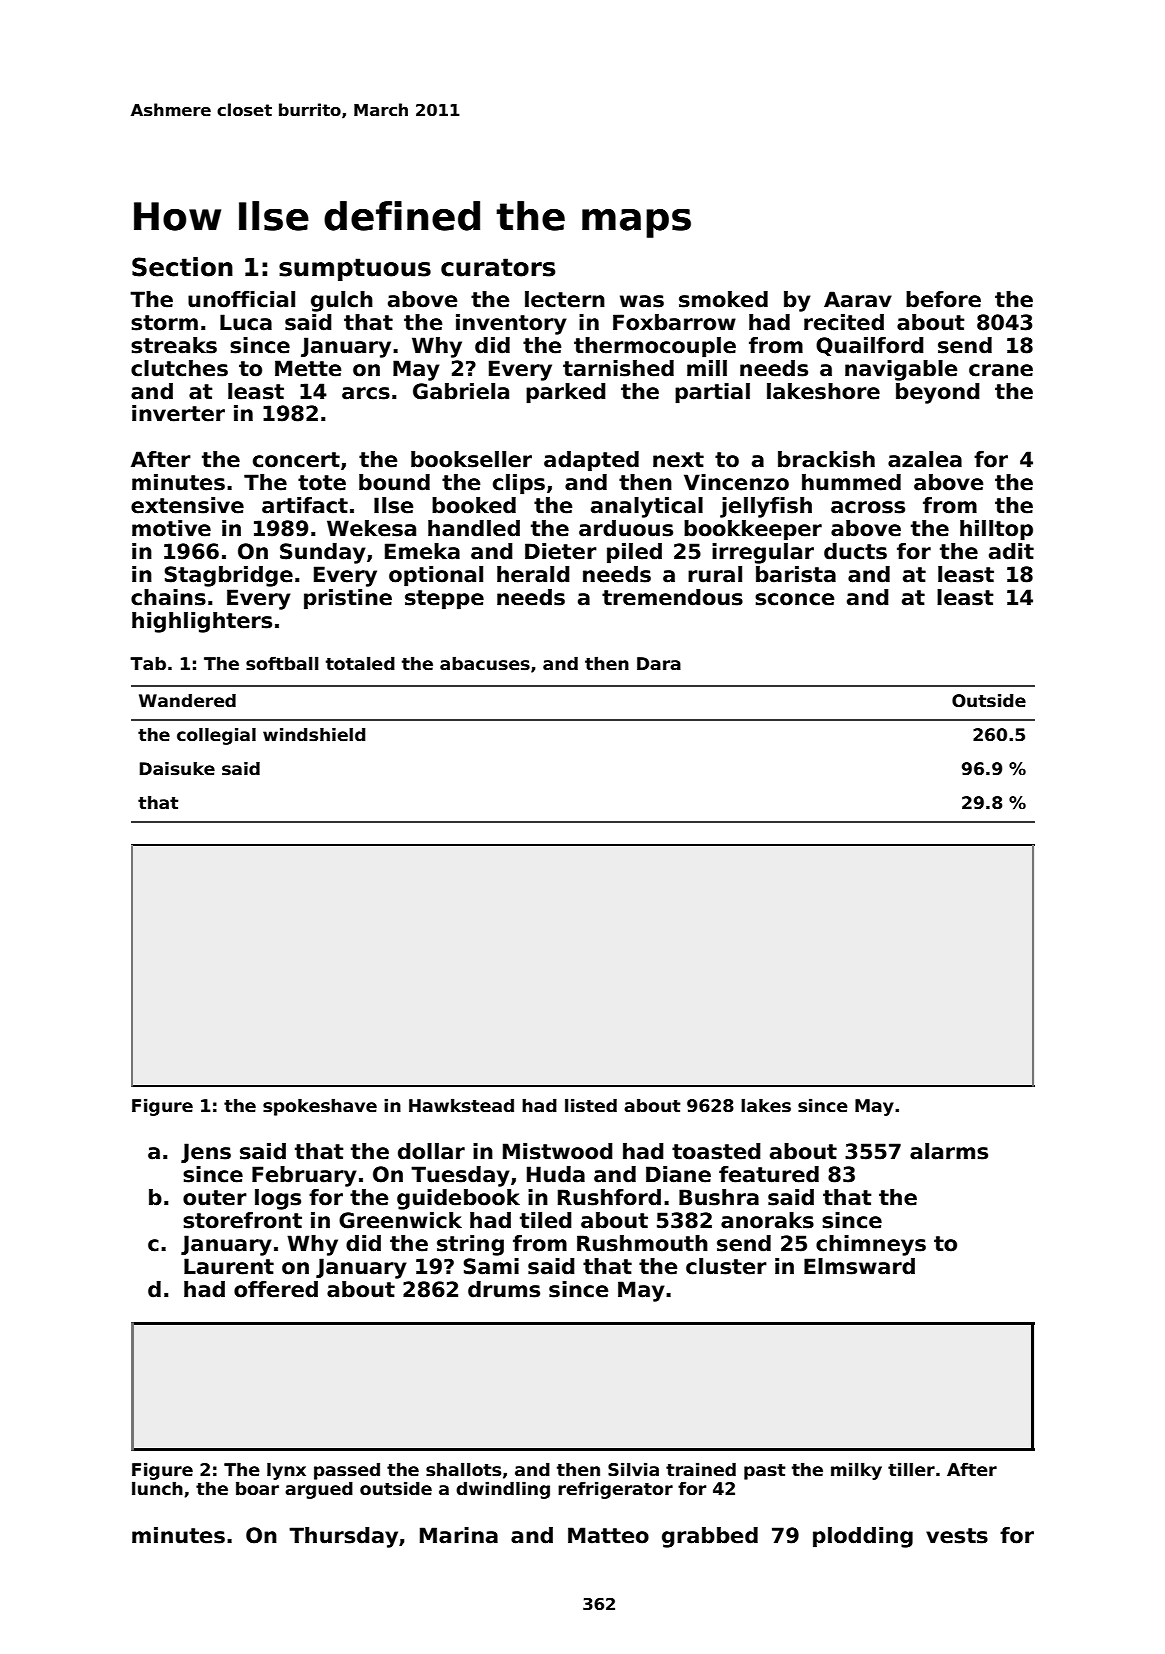 The width and height of the screenshot is (1165, 1654). What do you see at coordinates (591, 1105) in the screenshot?
I see `listed` at bounding box center [591, 1105].
